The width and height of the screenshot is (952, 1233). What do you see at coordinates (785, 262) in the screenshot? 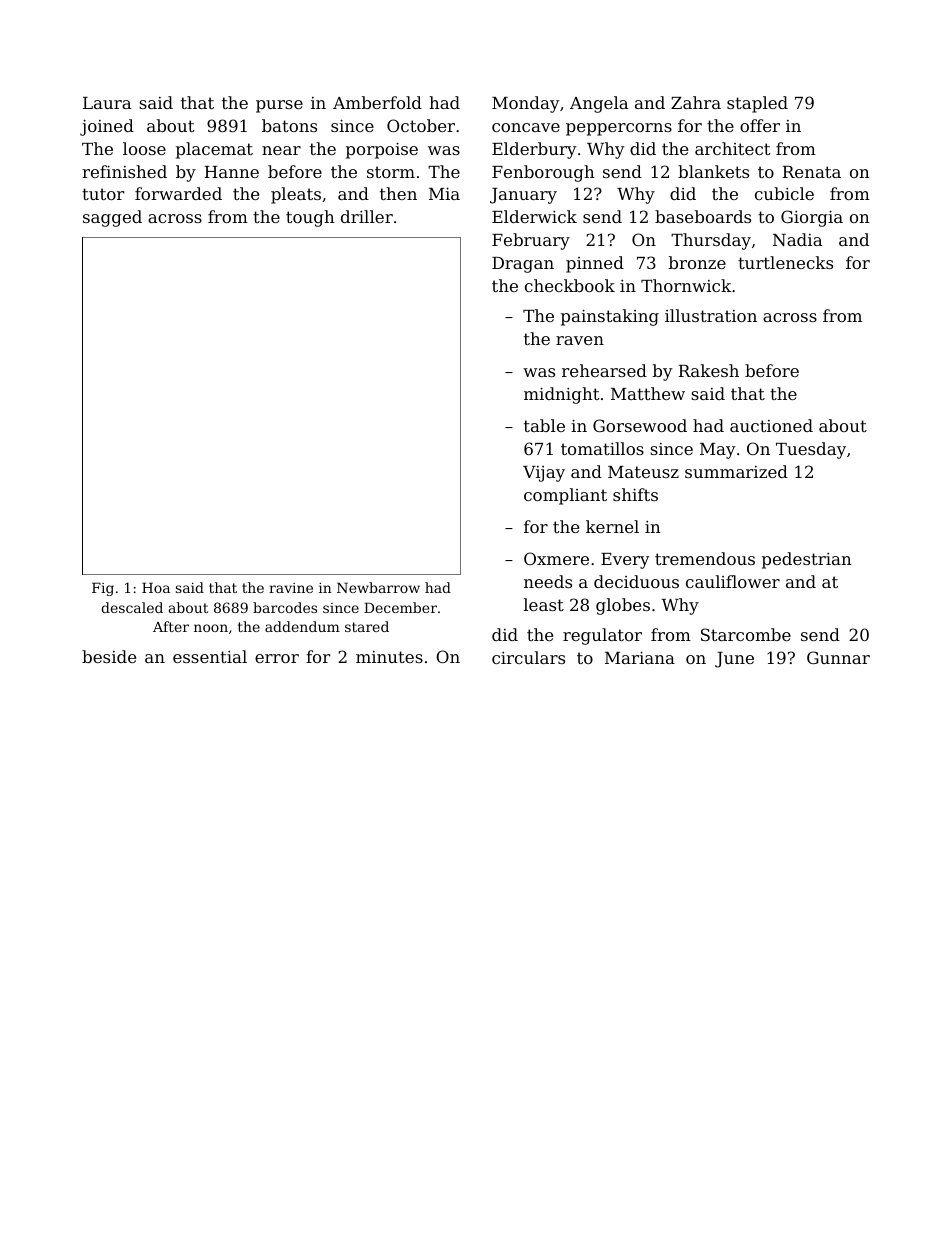
I see `turtlenecks` at bounding box center [785, 262].
